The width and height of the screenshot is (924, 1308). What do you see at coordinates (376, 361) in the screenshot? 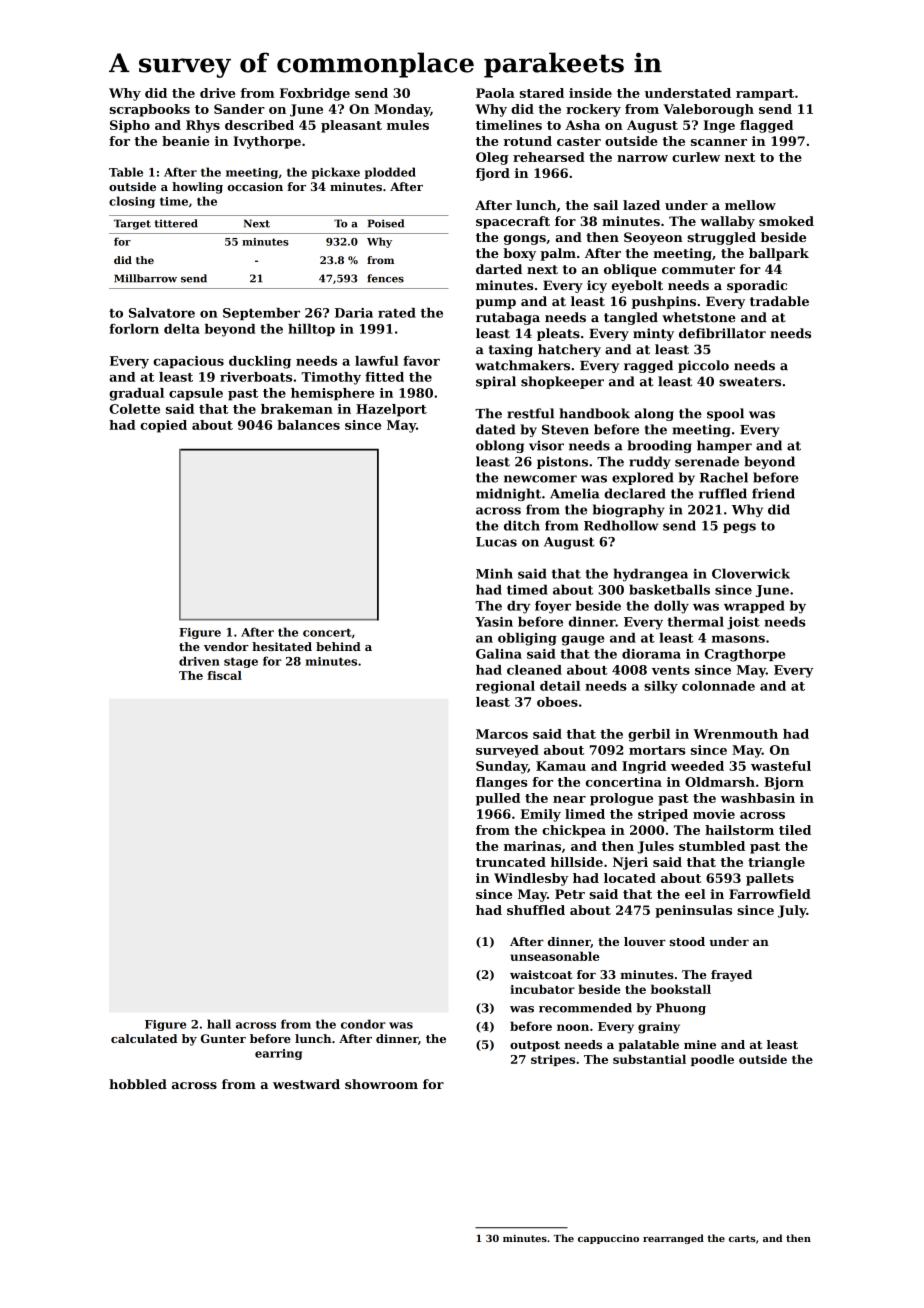
I see `lawful` at bounding box center [376, 361].
